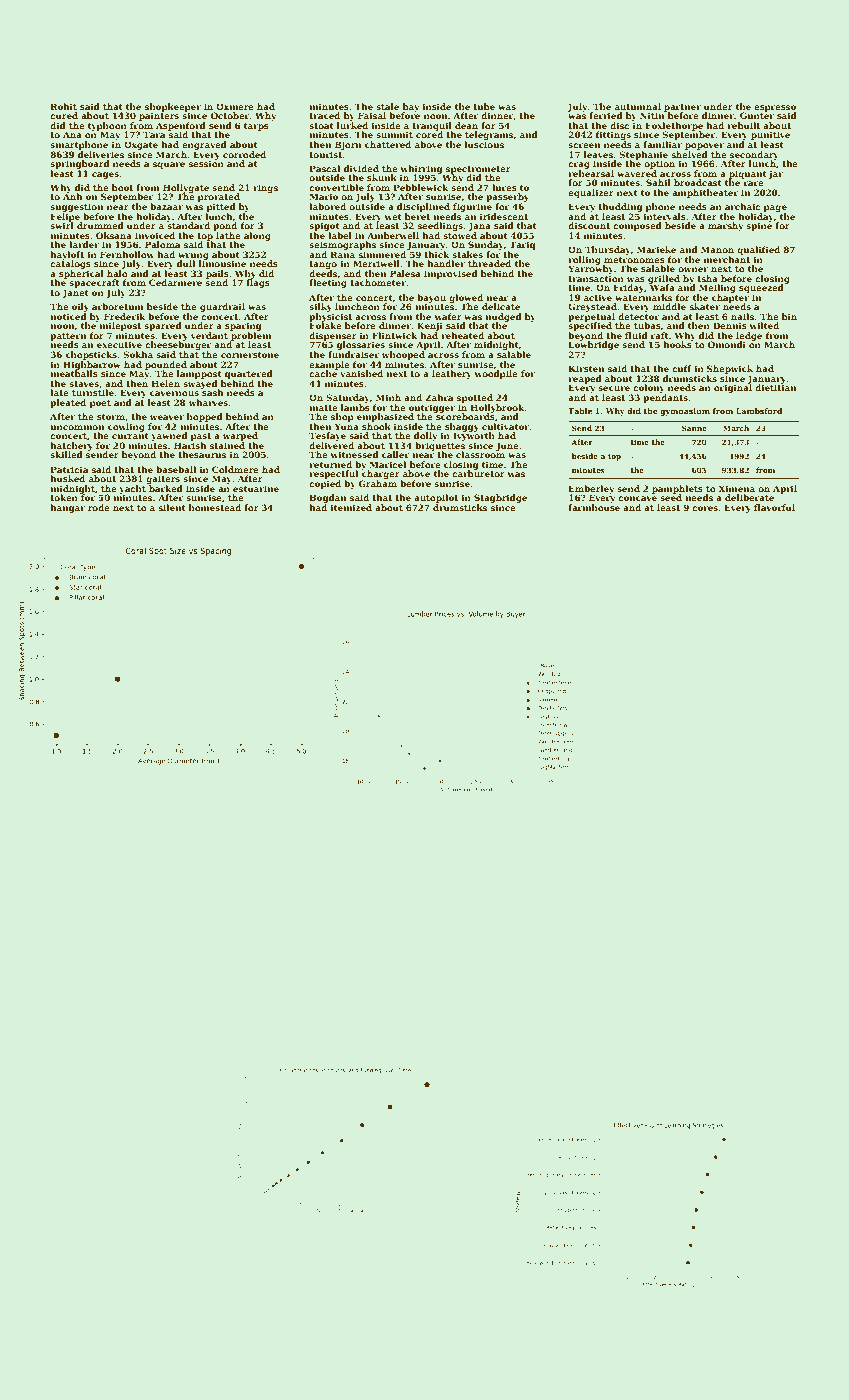 This screenshot has height=1400, width=849. I want to click on cored, so click(429, 134).
